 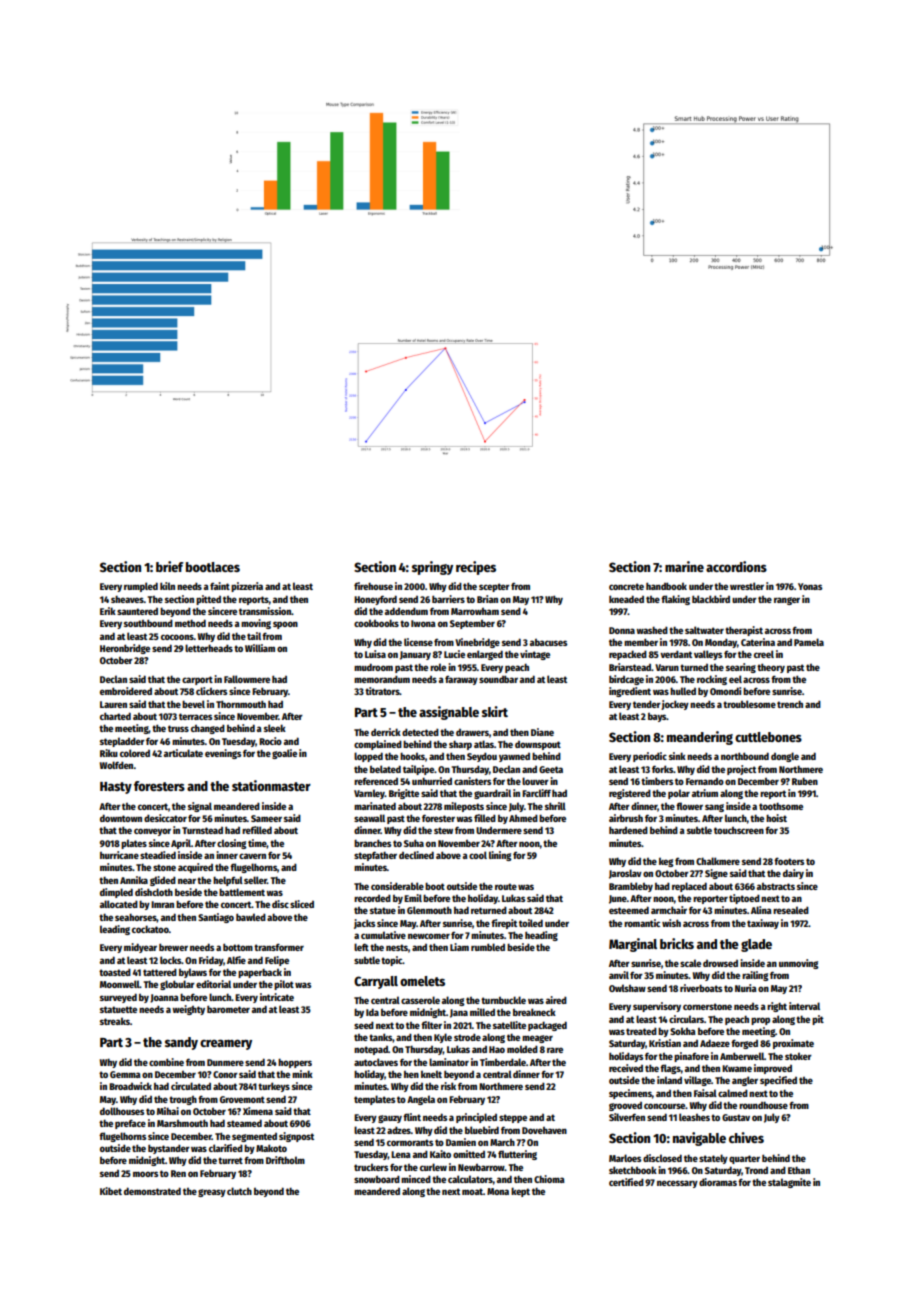 I want to click on desiccator, so click(x=165, y=818).
